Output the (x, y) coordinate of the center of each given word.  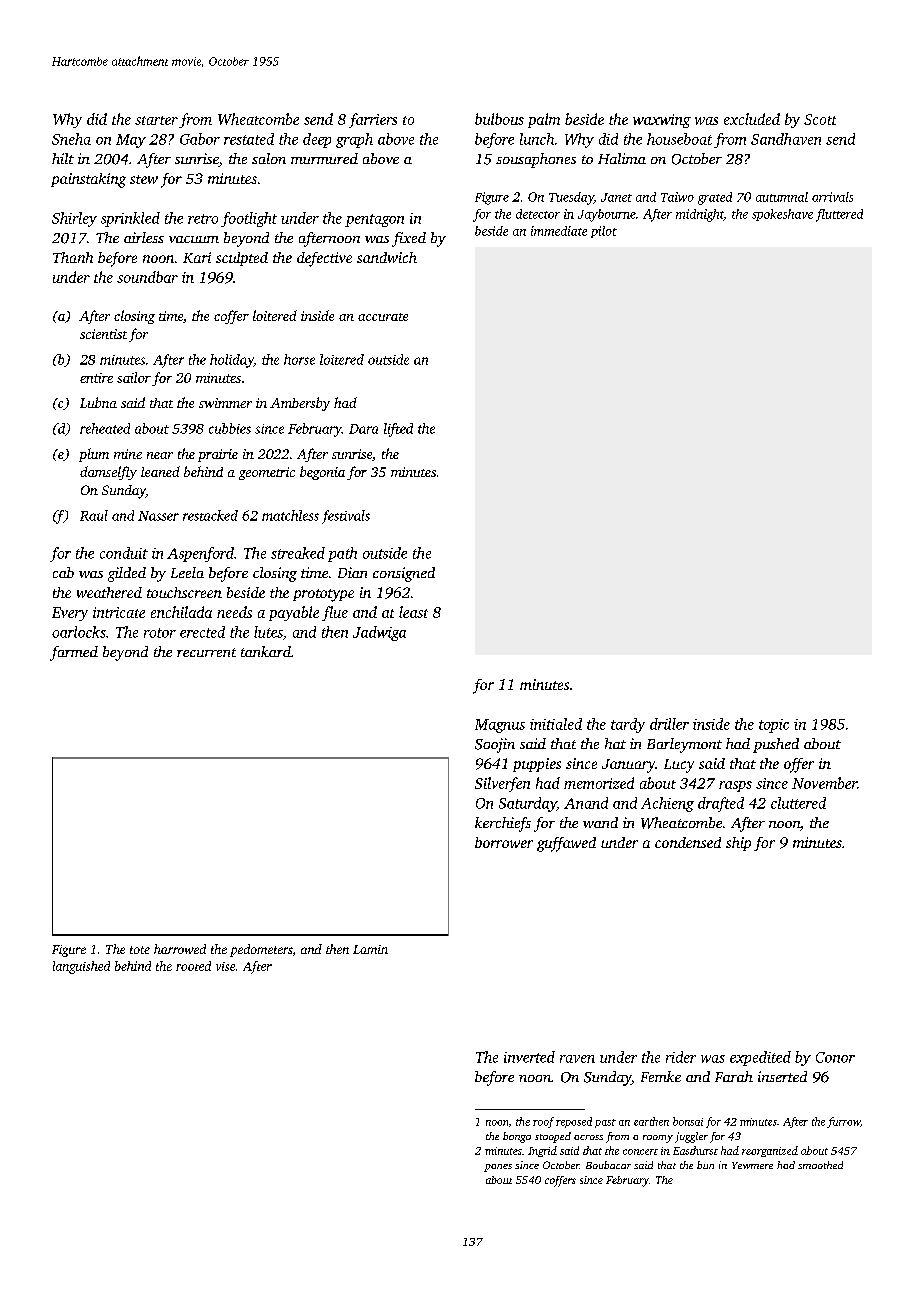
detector (538, 214)
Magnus (500, 726)
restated (249, 139)
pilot (604, 232)
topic (774, 726)
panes (498, 1168)
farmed (74, 653)
